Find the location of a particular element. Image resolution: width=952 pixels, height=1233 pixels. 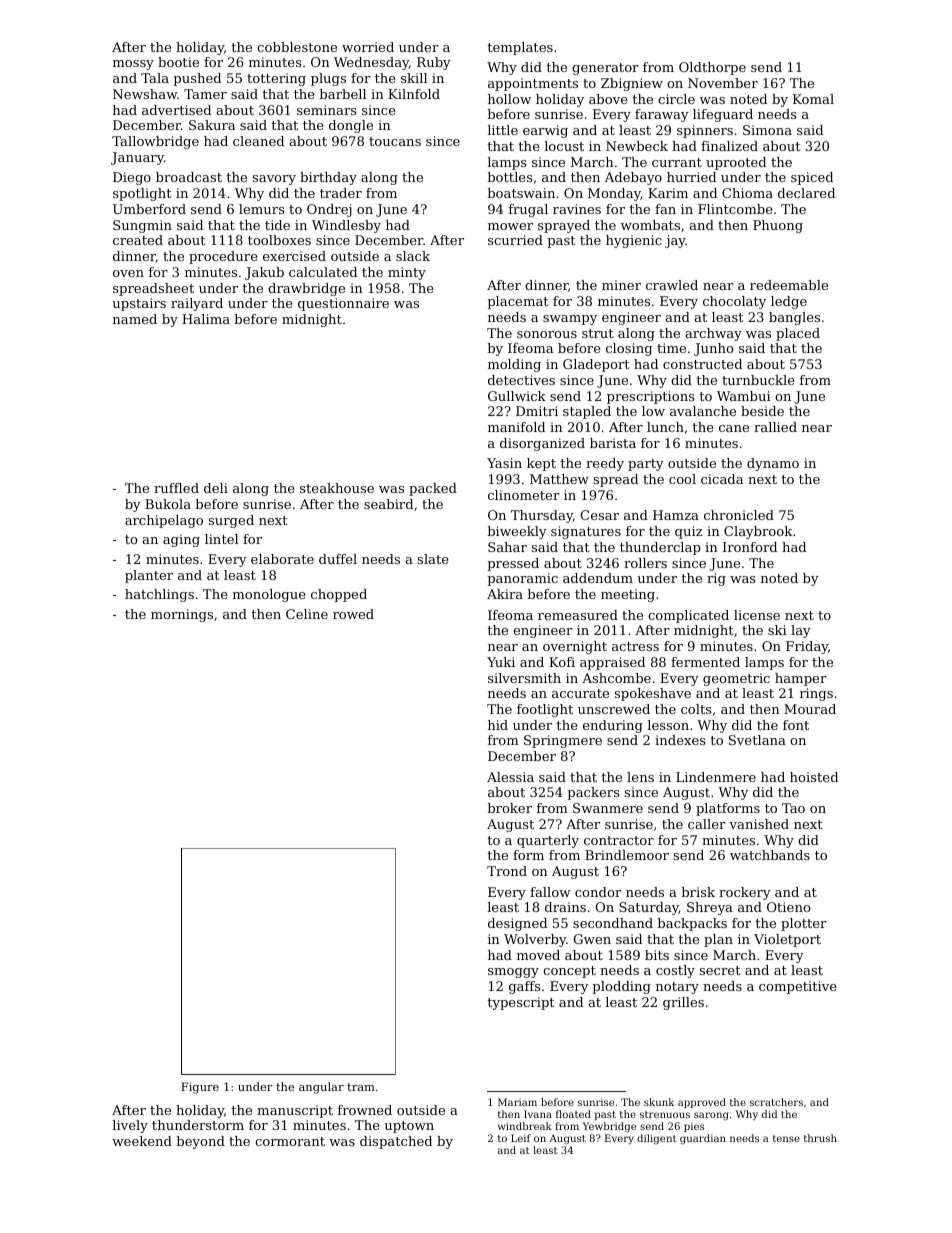

Figure is located at coordinates (200, 1088).
